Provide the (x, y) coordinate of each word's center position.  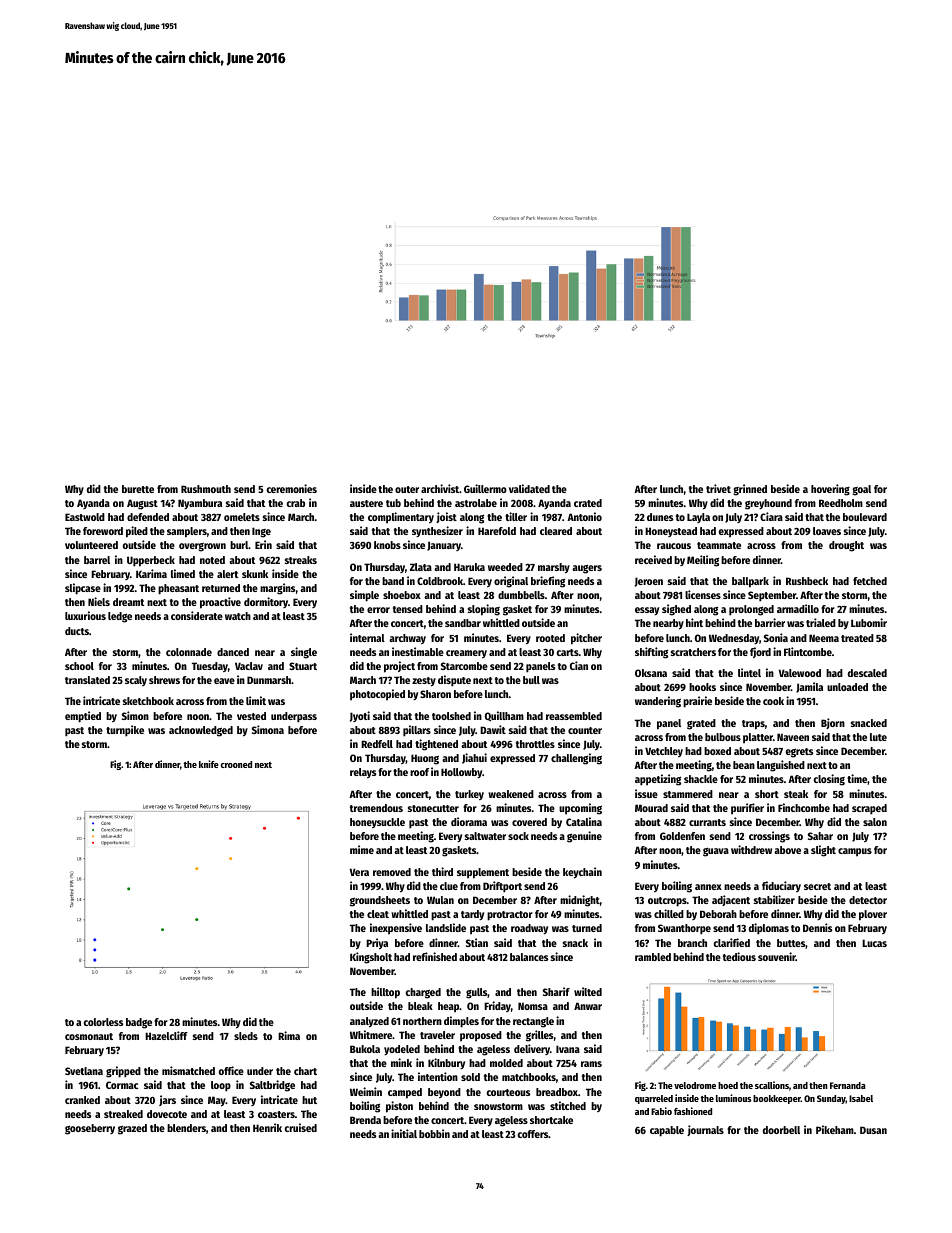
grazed (132, 1129)
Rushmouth (206, 489)
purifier (747, 809)
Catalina (584, 821)
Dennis (817, 927)
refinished (435, 956)
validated (529, 488)
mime (362, 849)
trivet (718, 488)
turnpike (125, 731)
